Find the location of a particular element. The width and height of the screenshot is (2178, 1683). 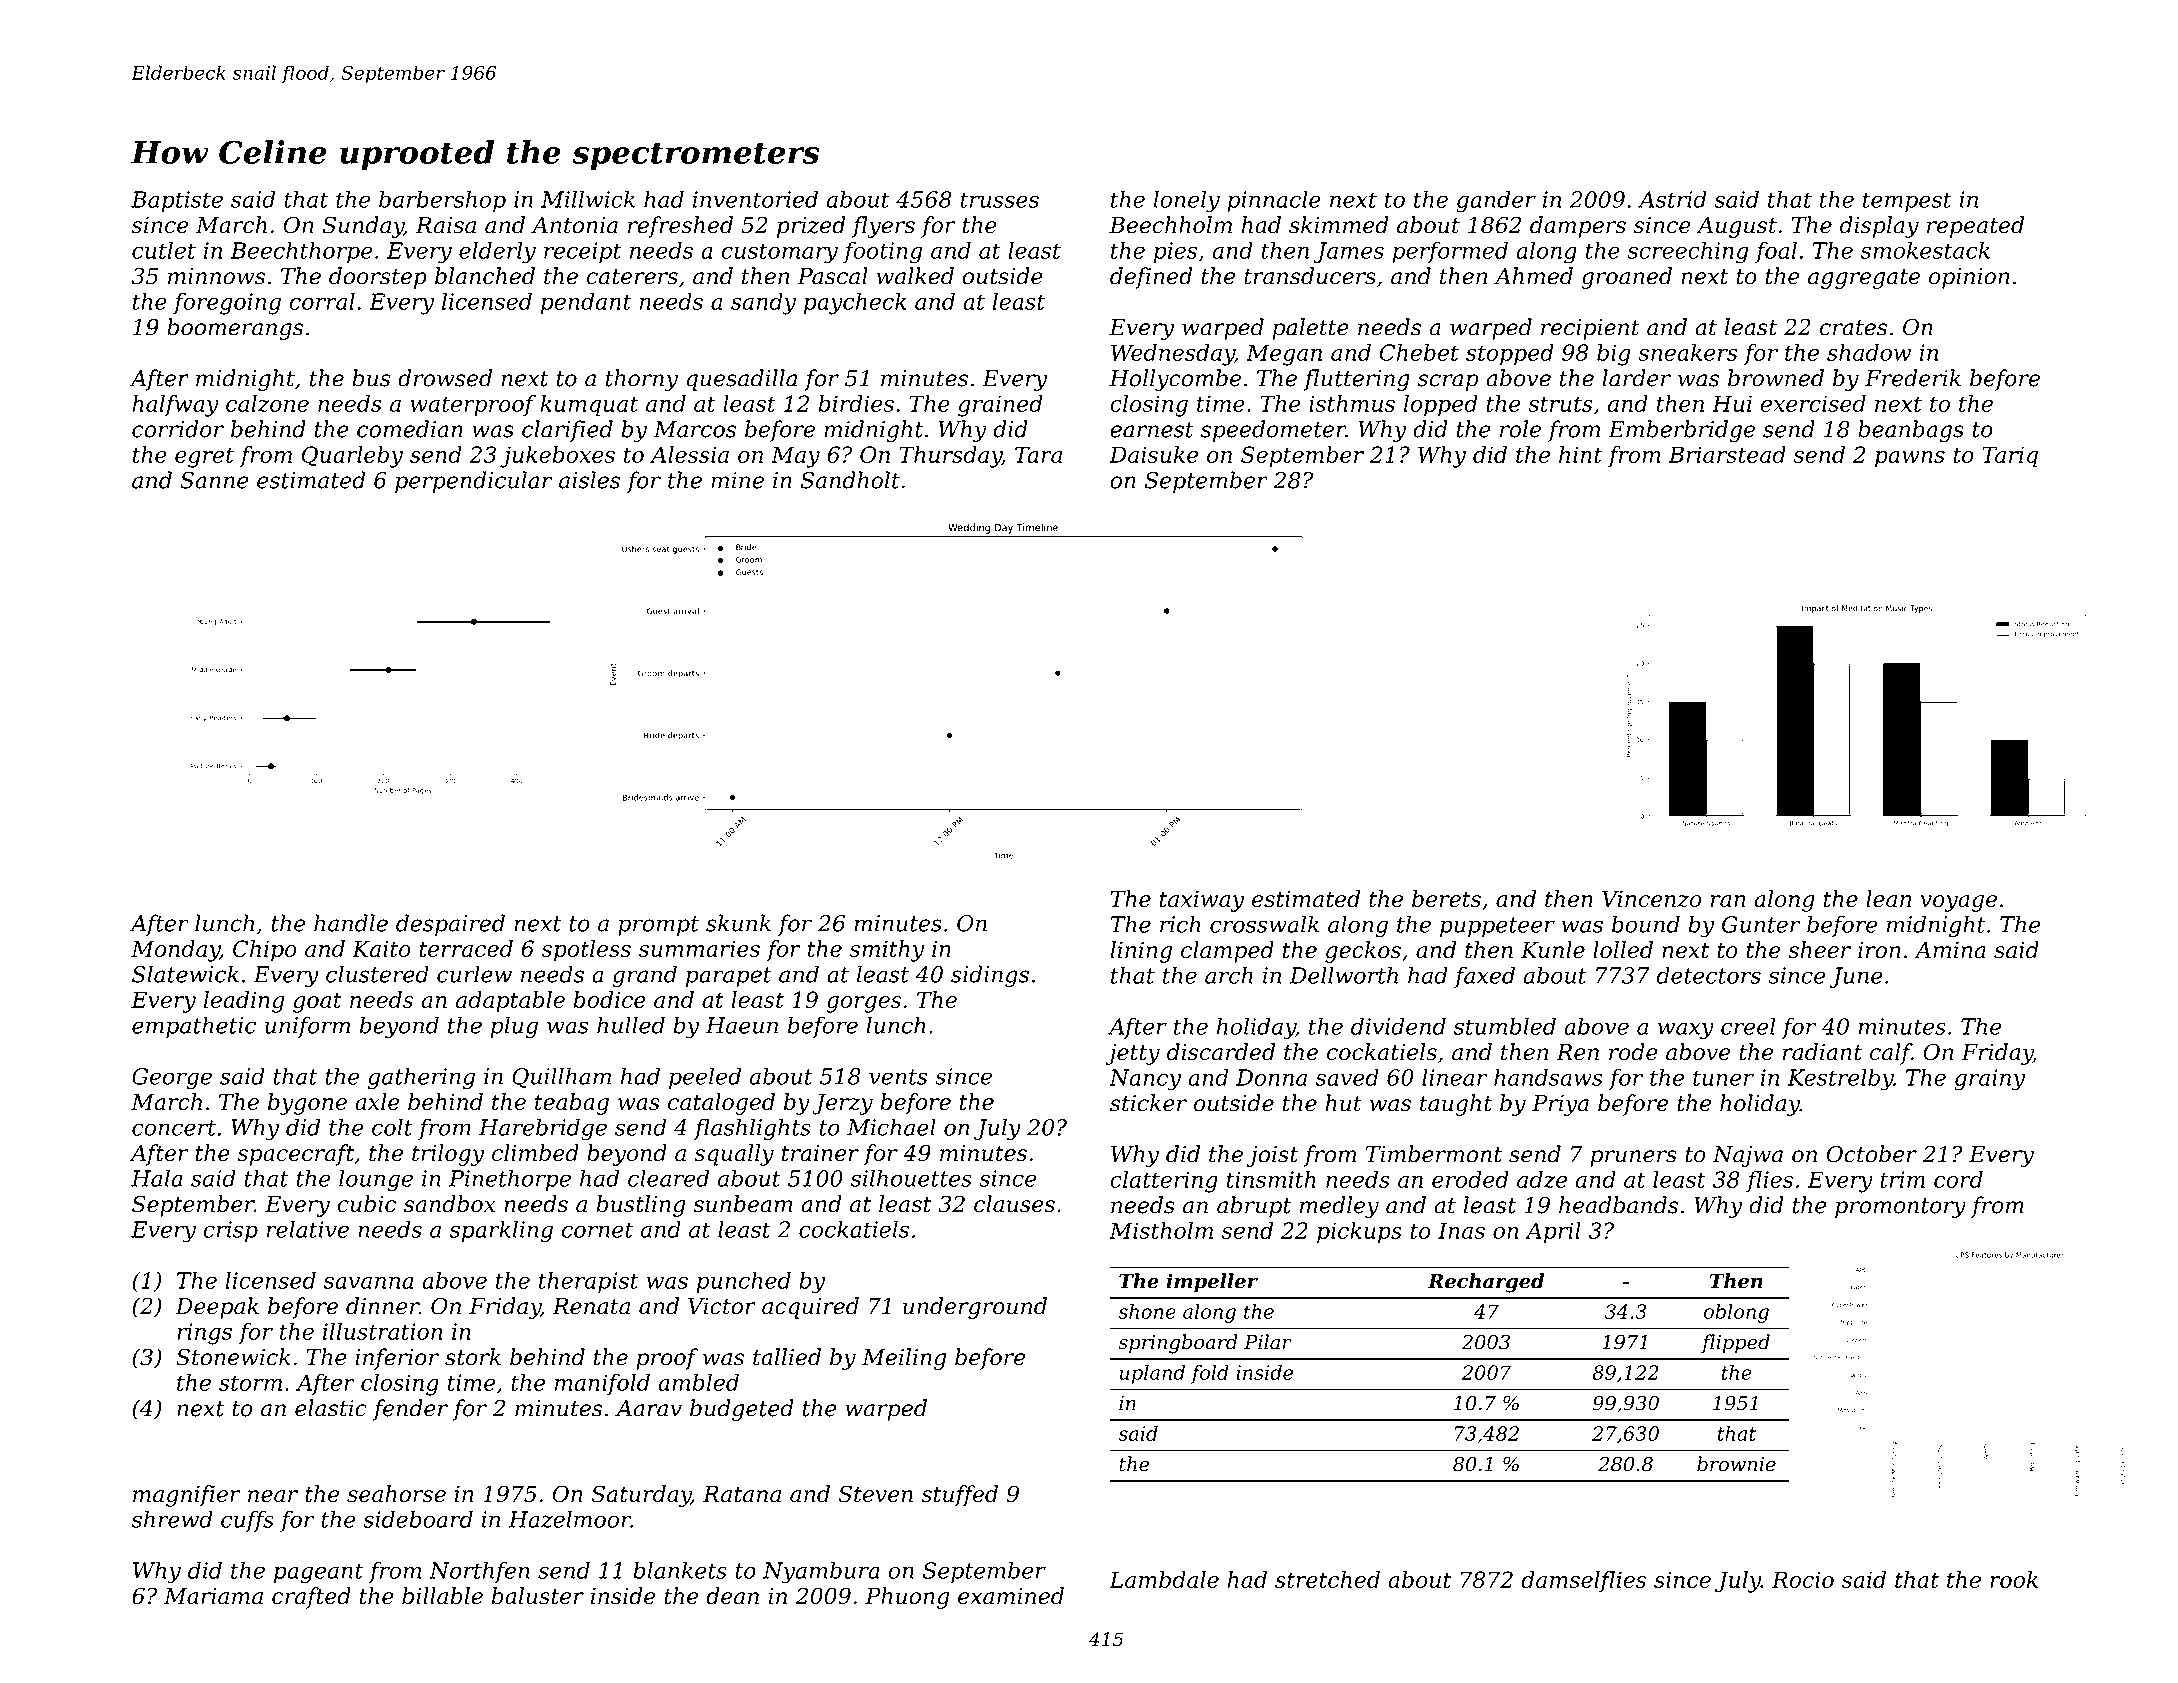

perpendicular is located at coordinates (474, 482).
